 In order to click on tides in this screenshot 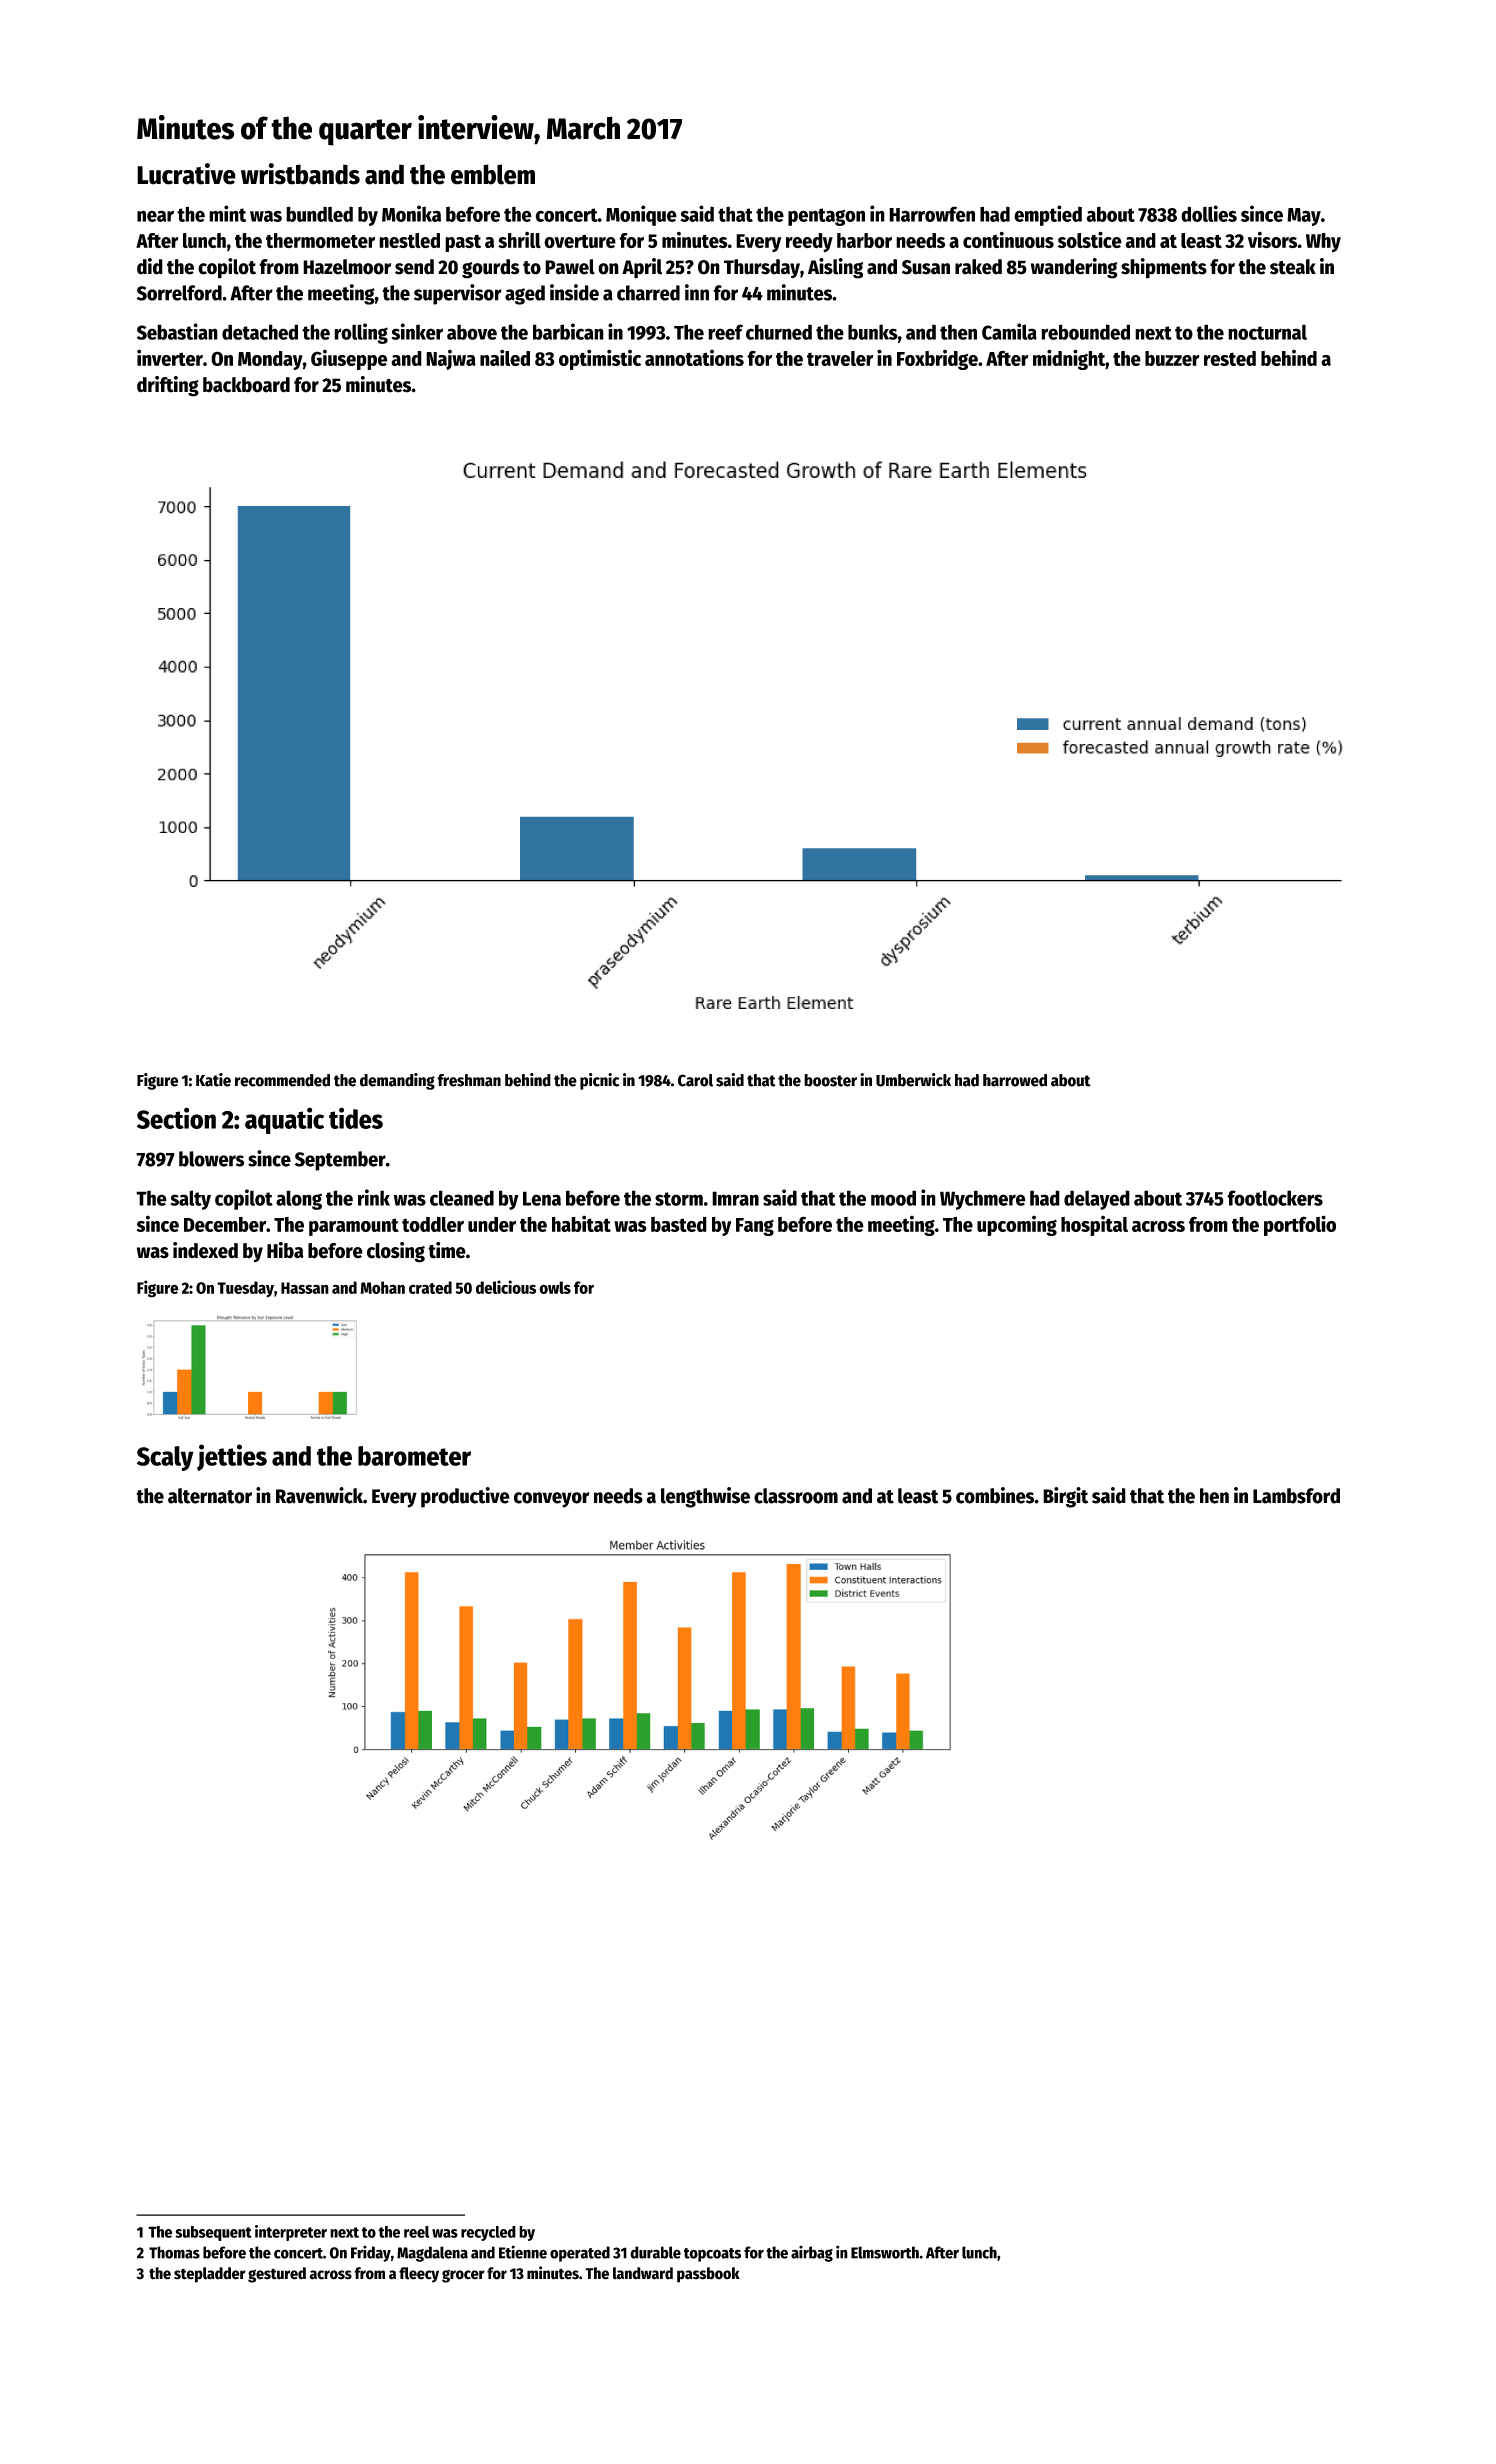, I will do `click(356, 1118)`.
